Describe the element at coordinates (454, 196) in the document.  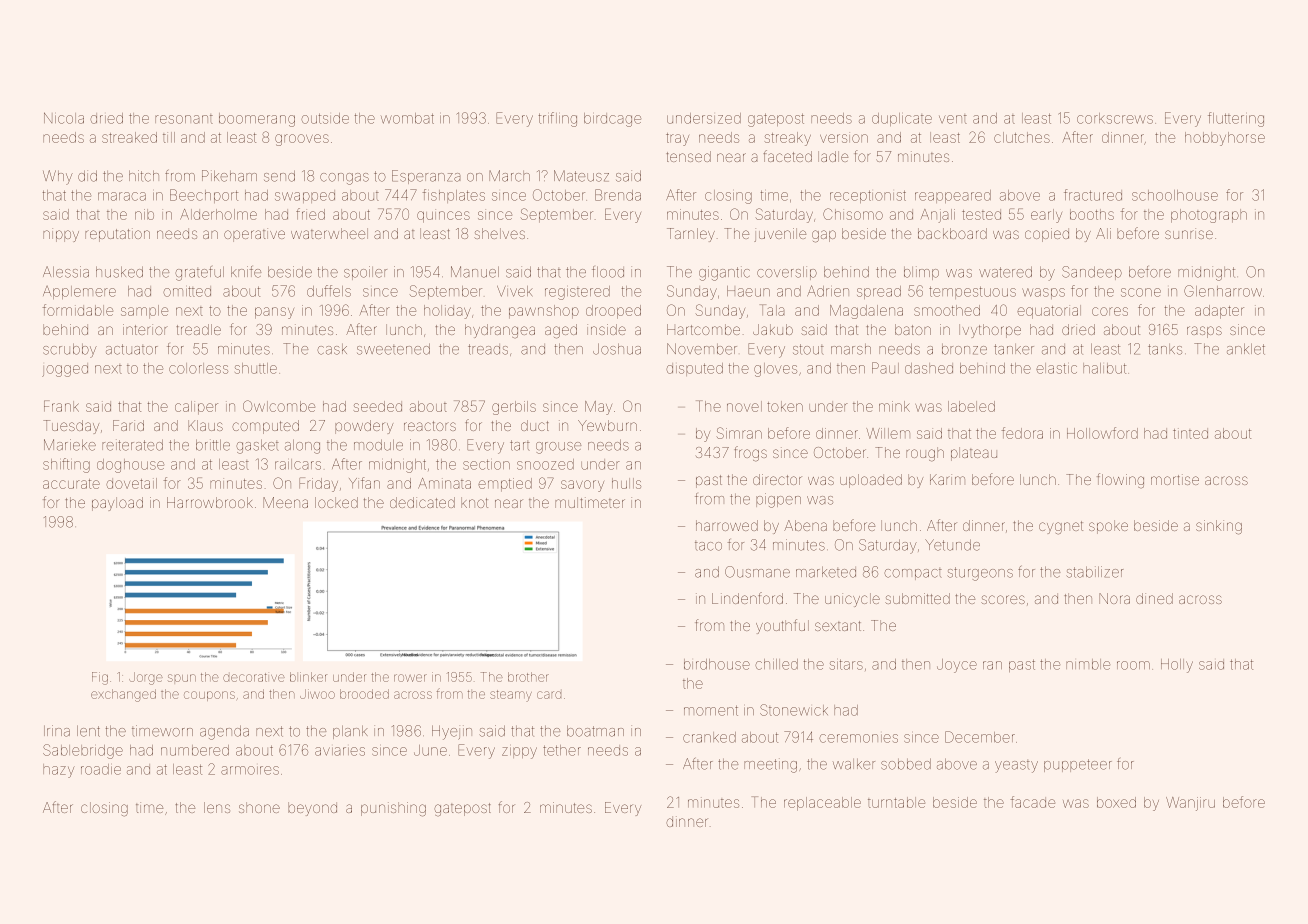
I see `fishplates` at that location.
